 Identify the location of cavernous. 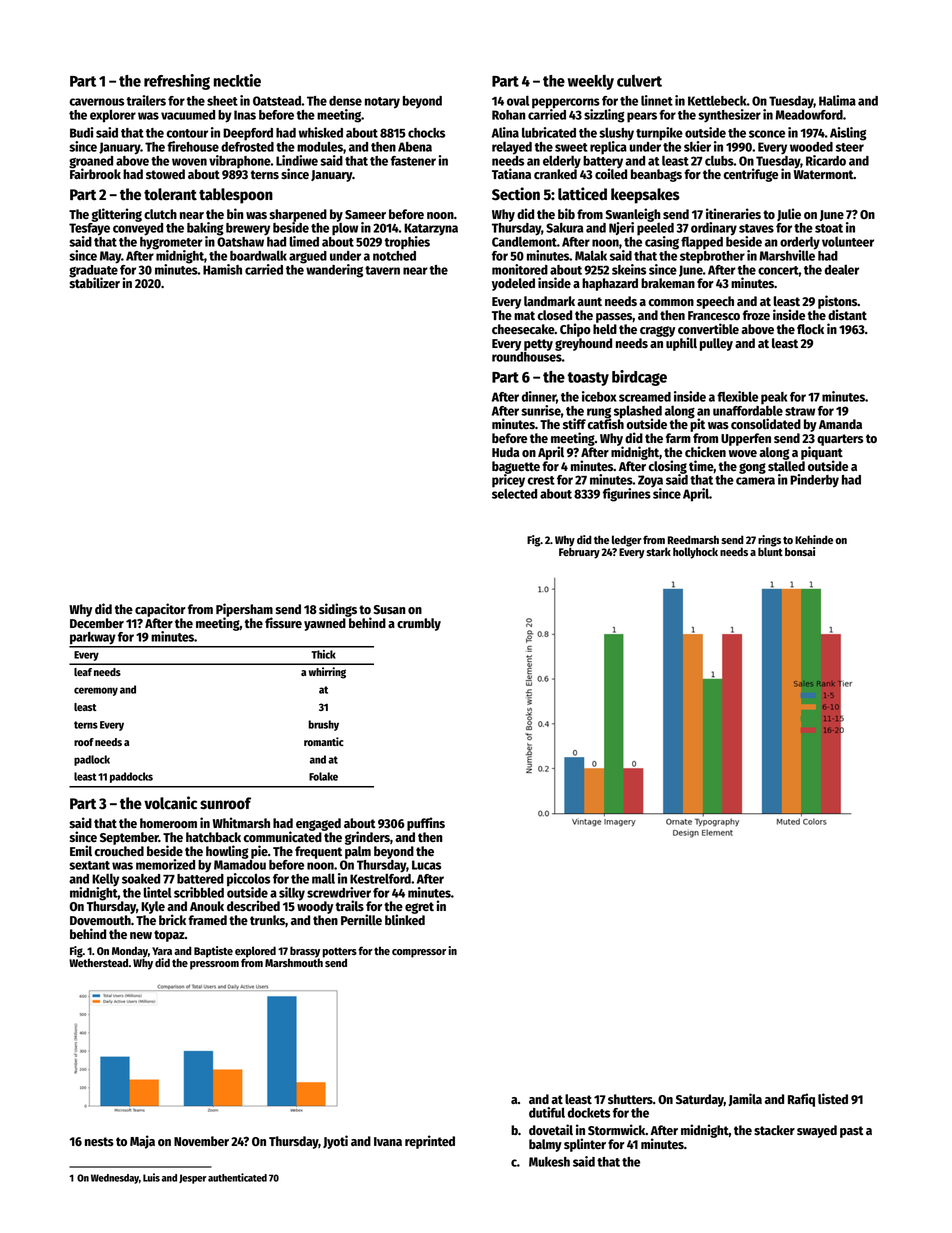
(96, 102).
